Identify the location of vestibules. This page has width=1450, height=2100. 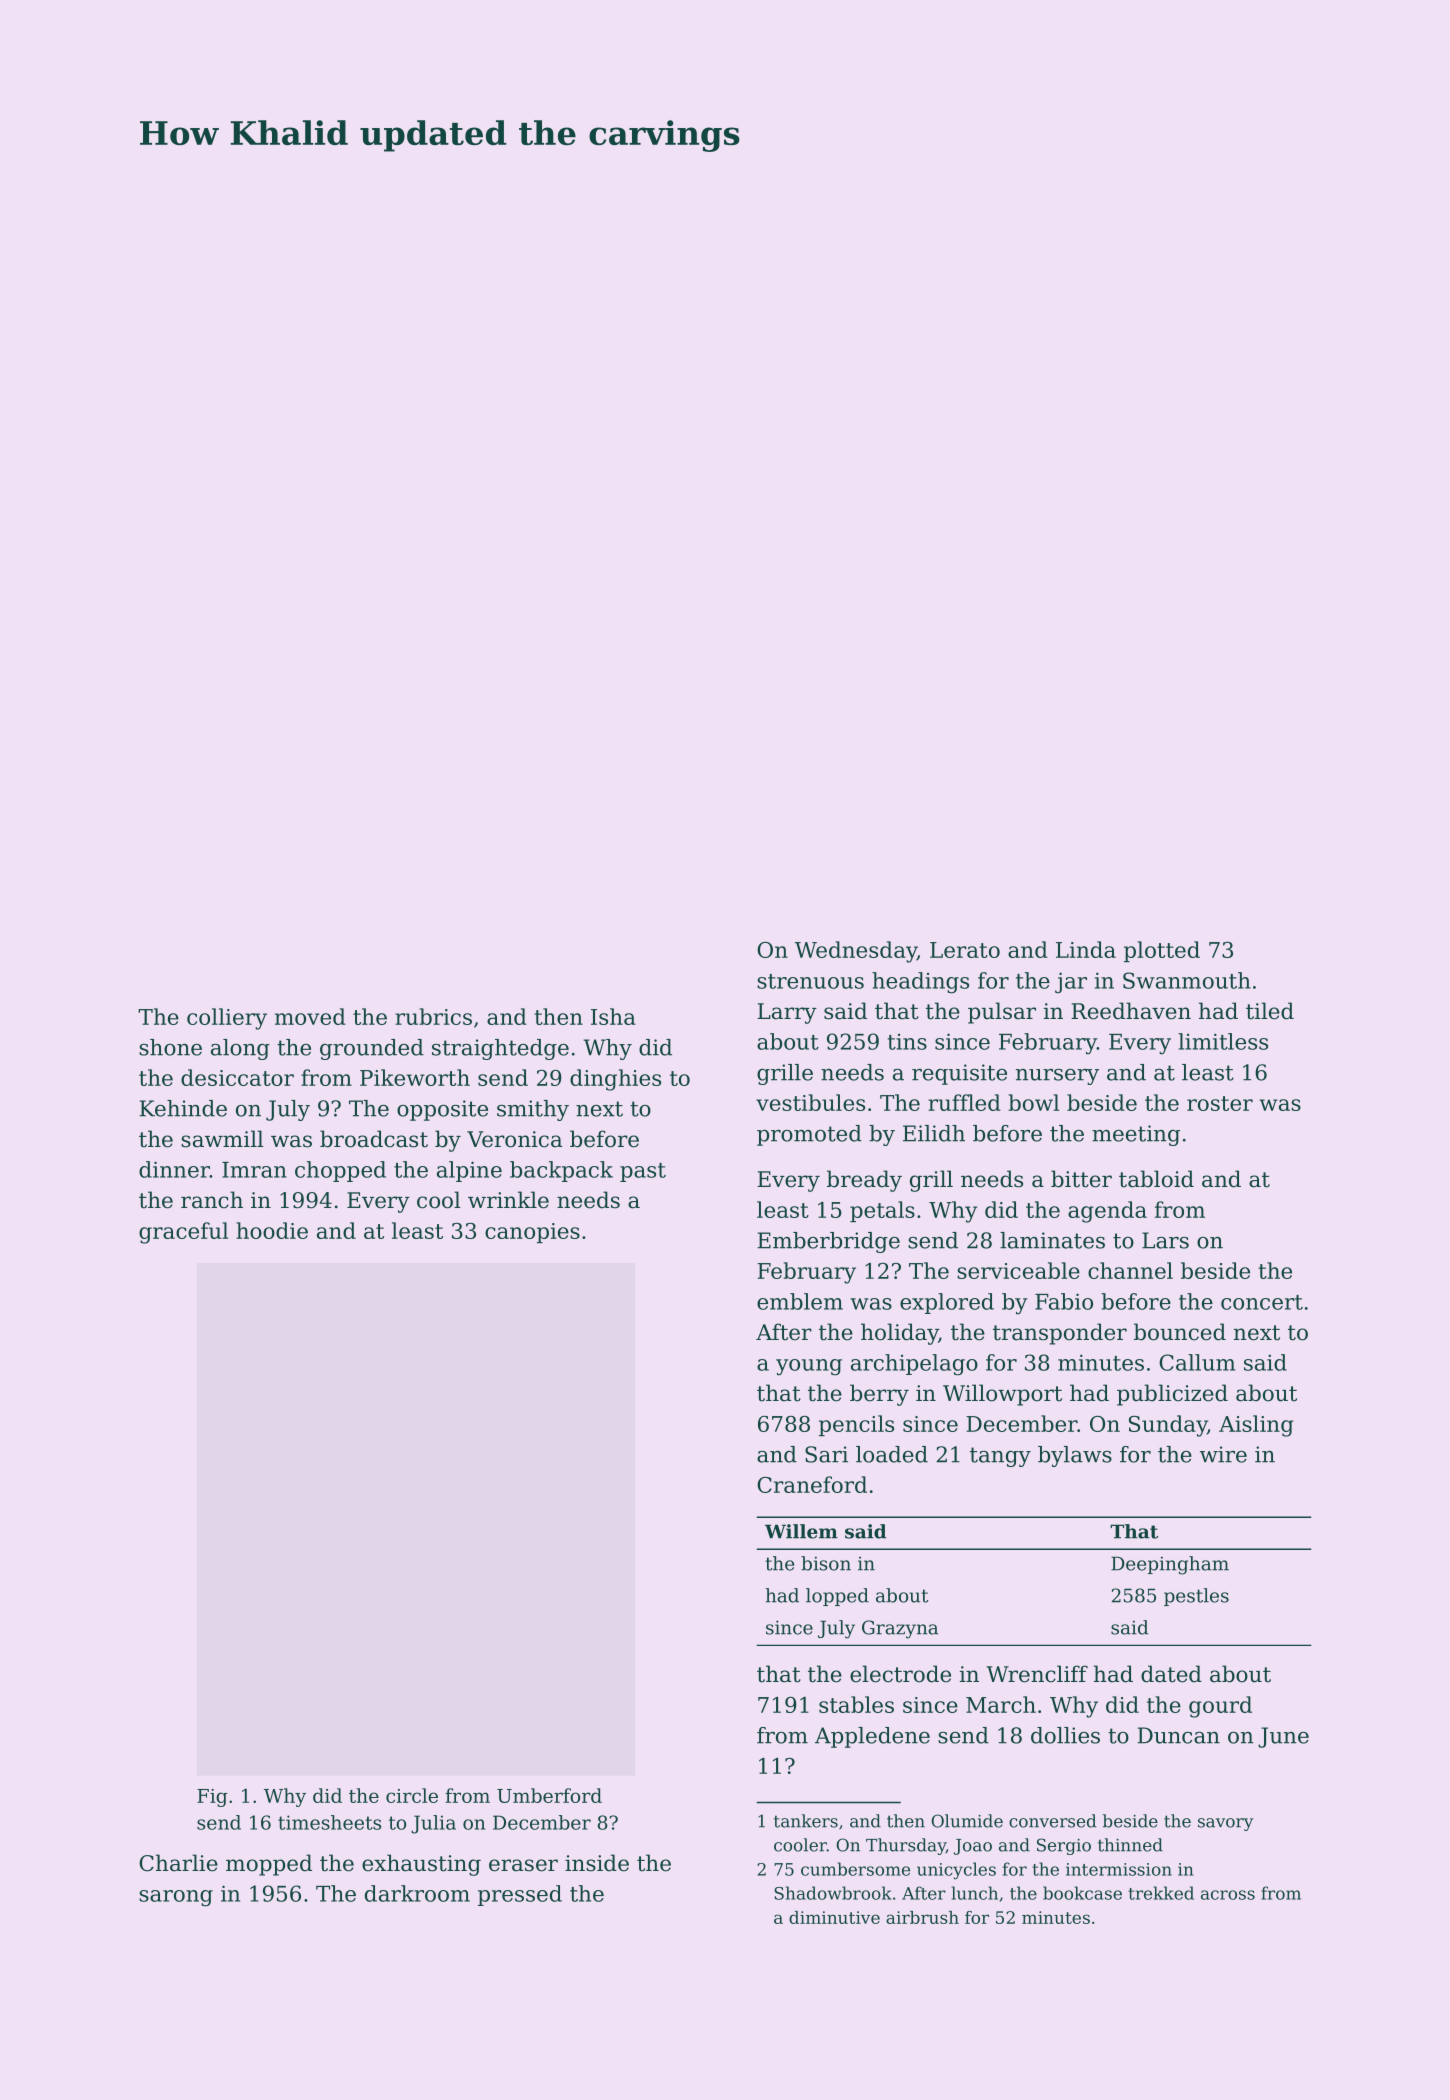
(810, 1102).
